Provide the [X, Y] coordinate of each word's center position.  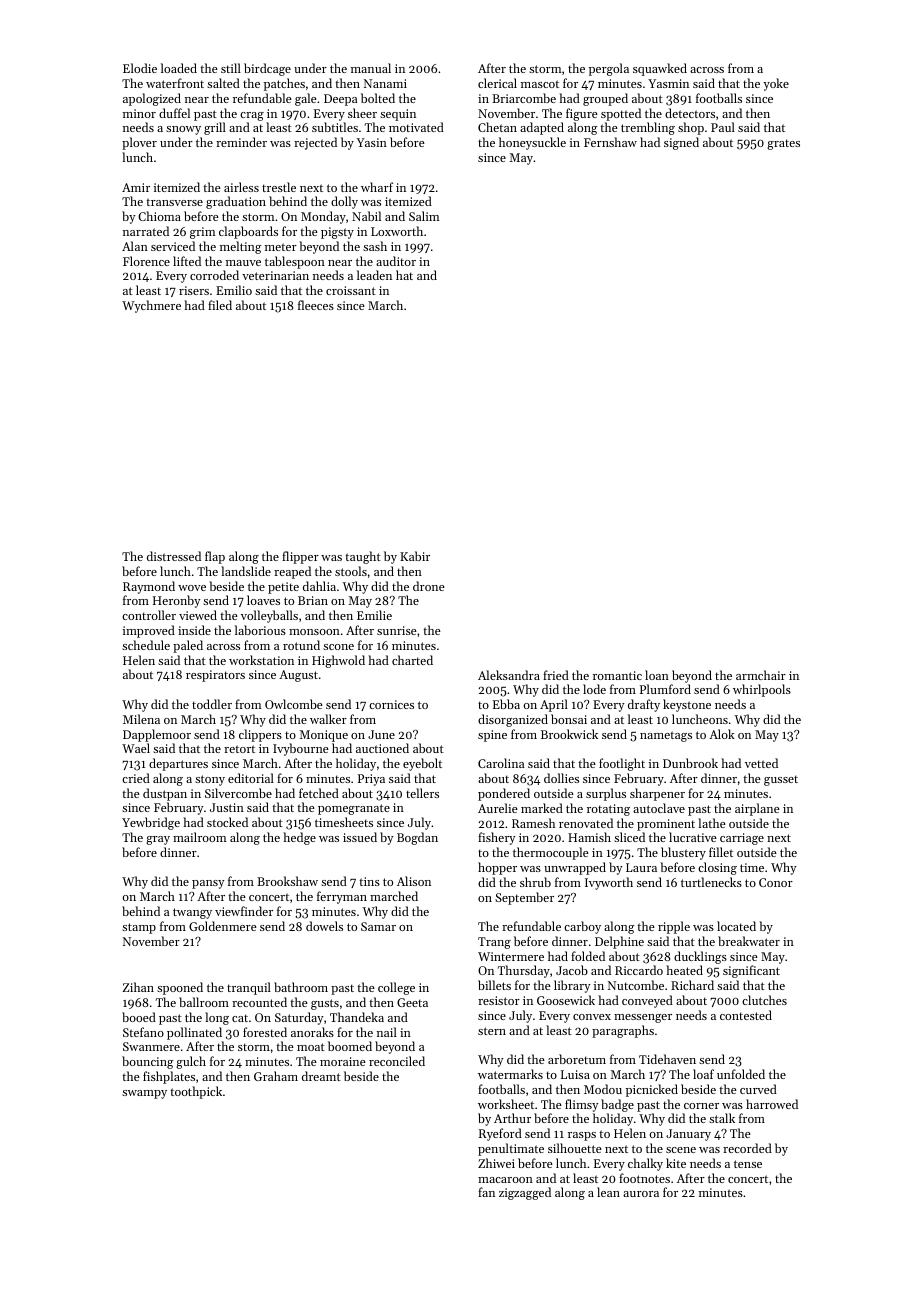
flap [215, 557]
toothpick [196, 1092]
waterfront [175, 83]
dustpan [165, 794]
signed [681, 143]
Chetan [497, 127]
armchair [761, 675]
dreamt [321, 1076]
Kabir [415, 556]
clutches [764, 1000]
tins [369, 881]
